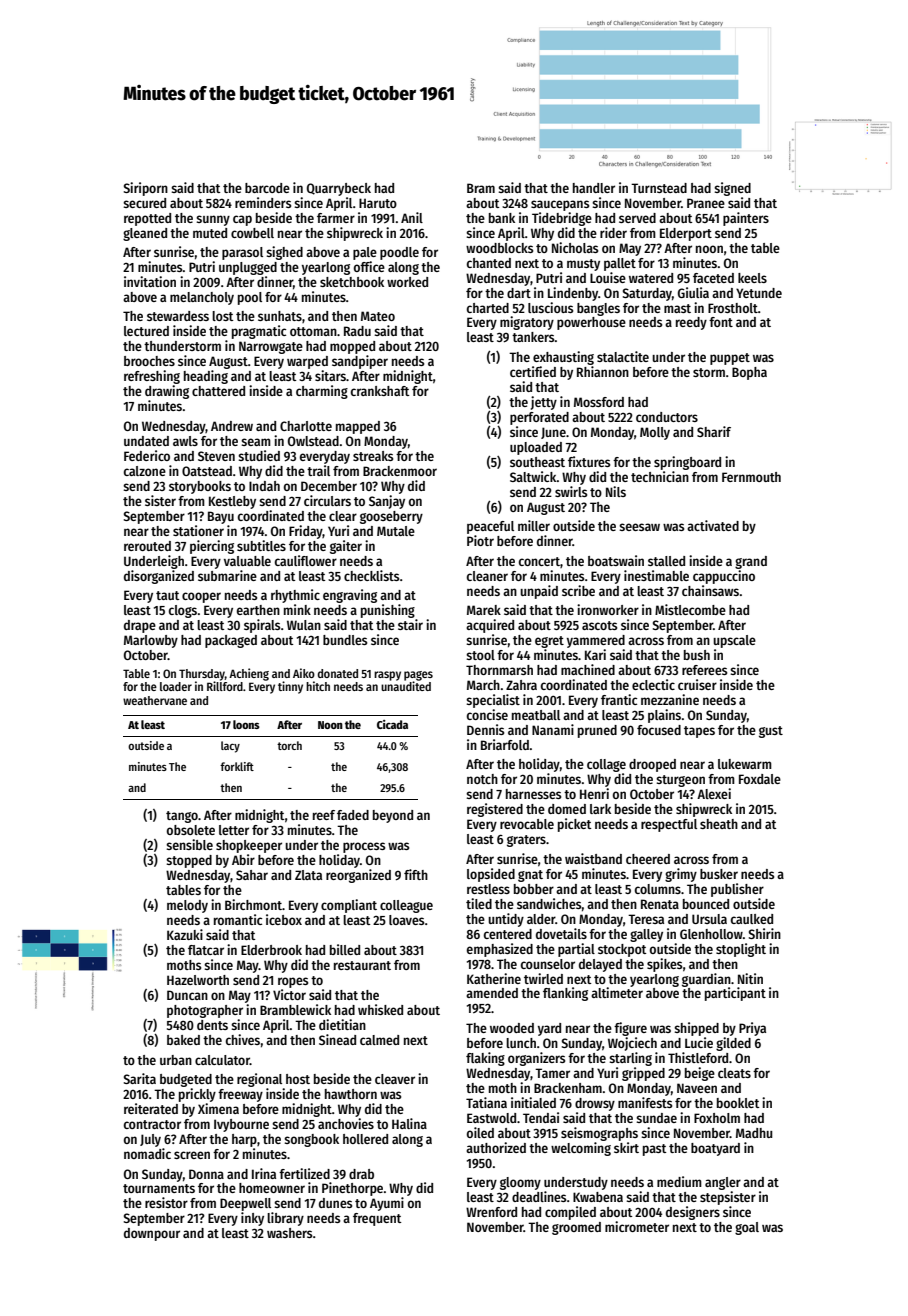 This page has width=908, height=1316. Describe the element at coordinates (721, 322) in the page. I see `font` at that location.
